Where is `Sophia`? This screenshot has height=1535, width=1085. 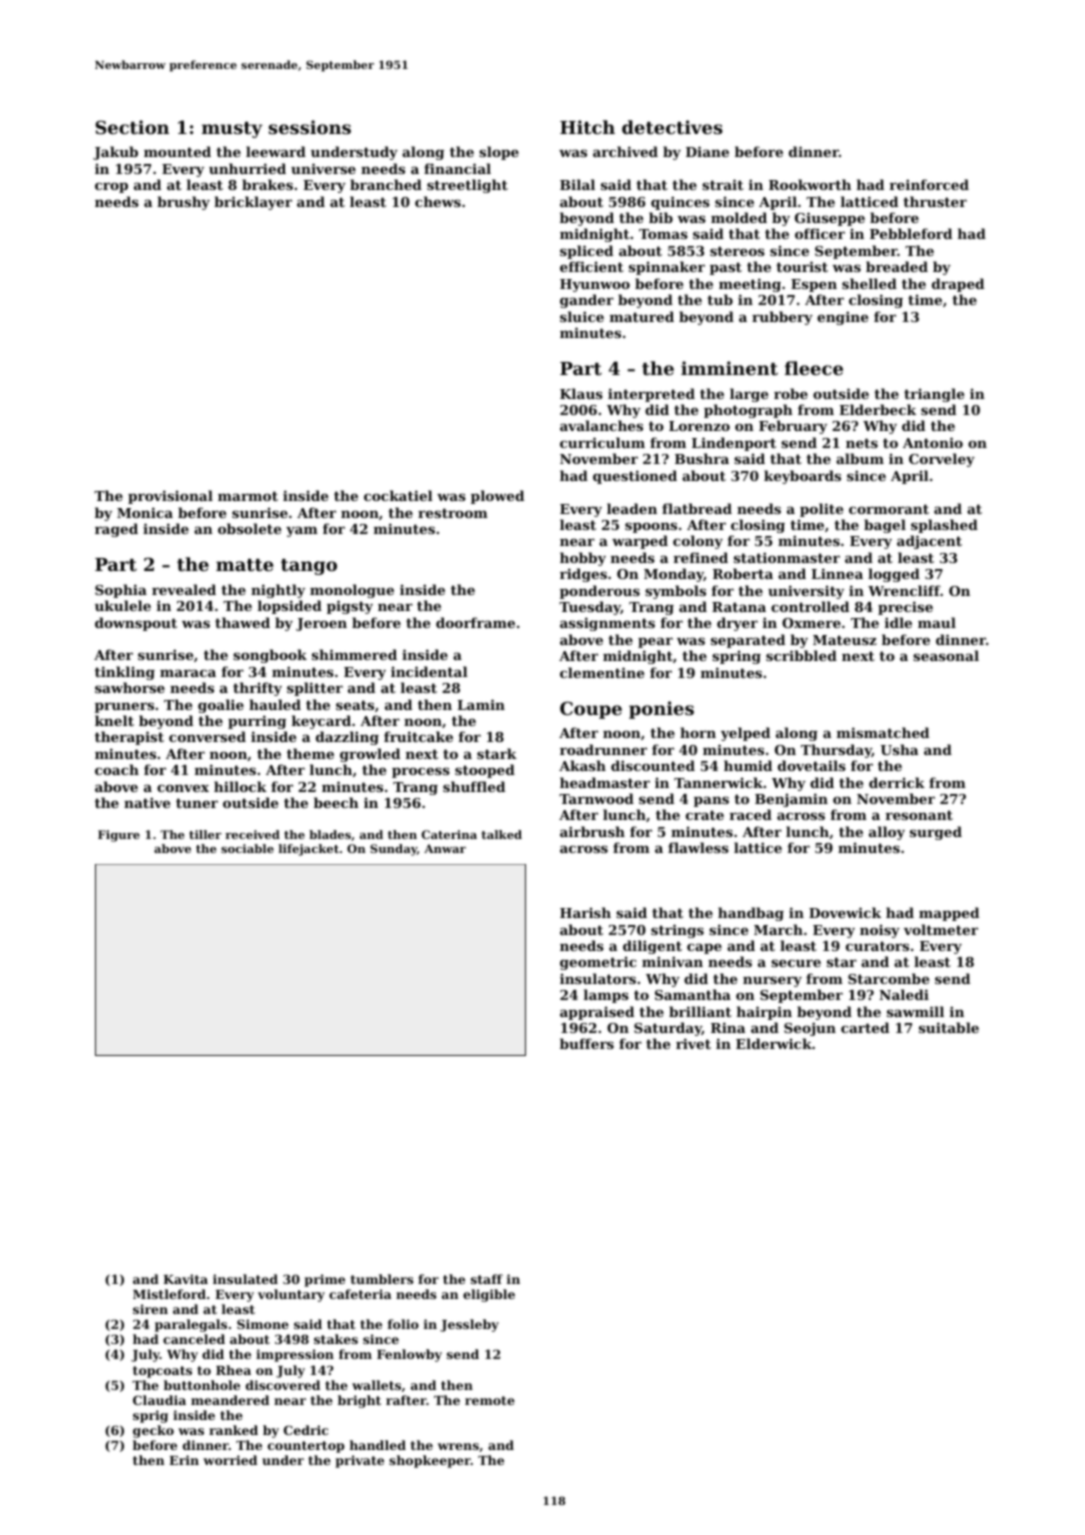 Sophia is located at coordinates (121, 591).
